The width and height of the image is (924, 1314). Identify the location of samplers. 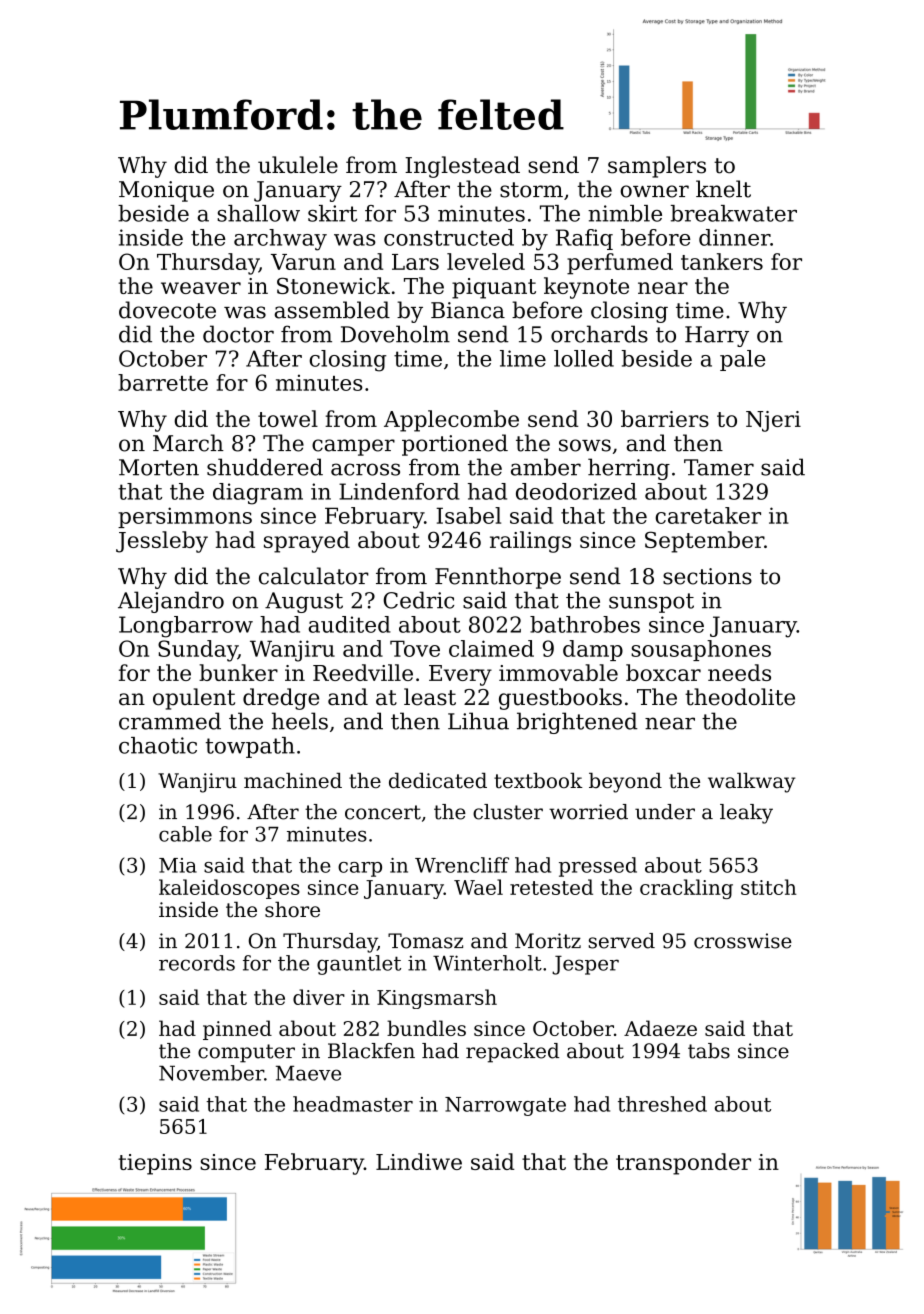
(657, 167).
